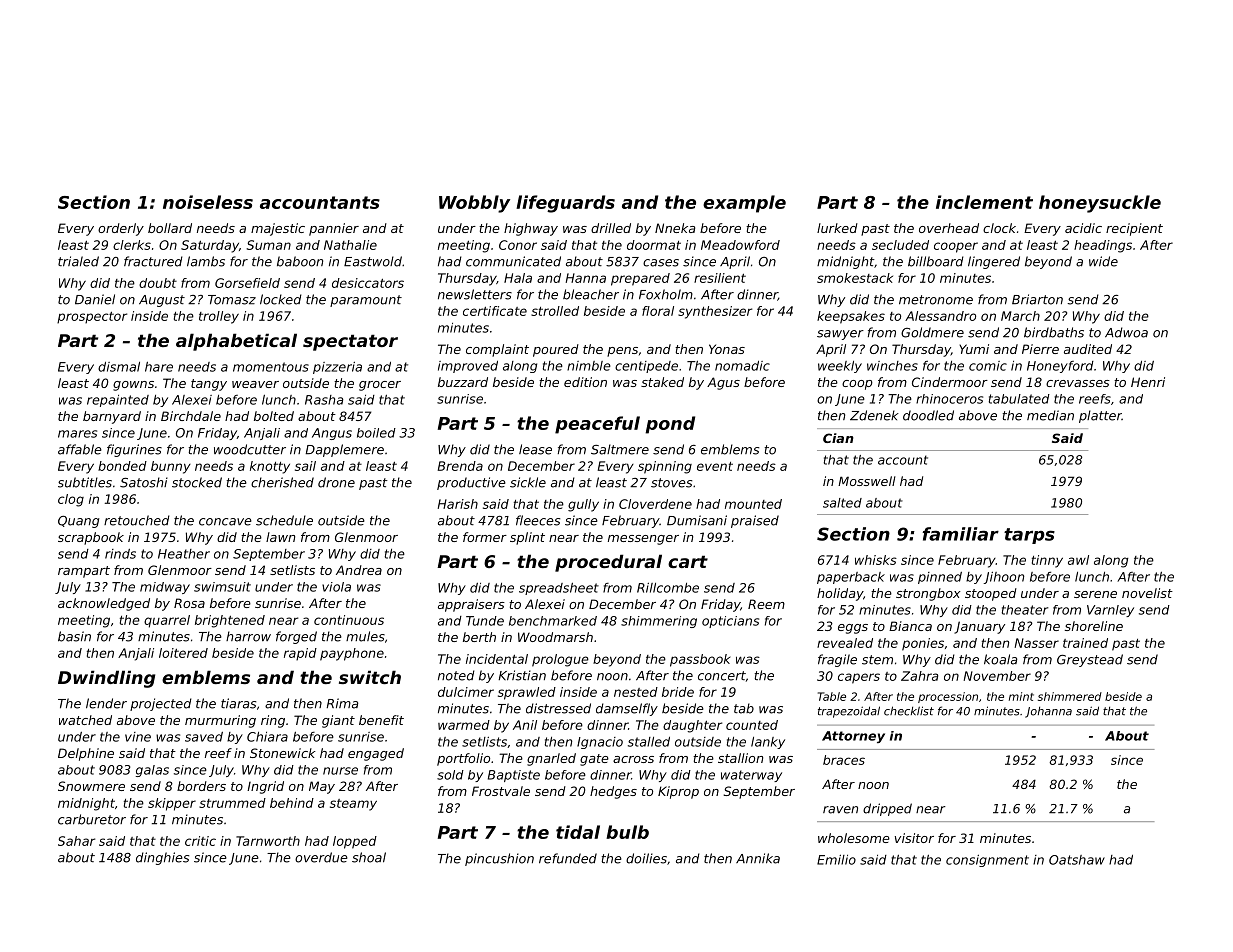 The width and height of the screenshot is (1233, 952). I want to click on rhinoceros, so click(949, 399).
